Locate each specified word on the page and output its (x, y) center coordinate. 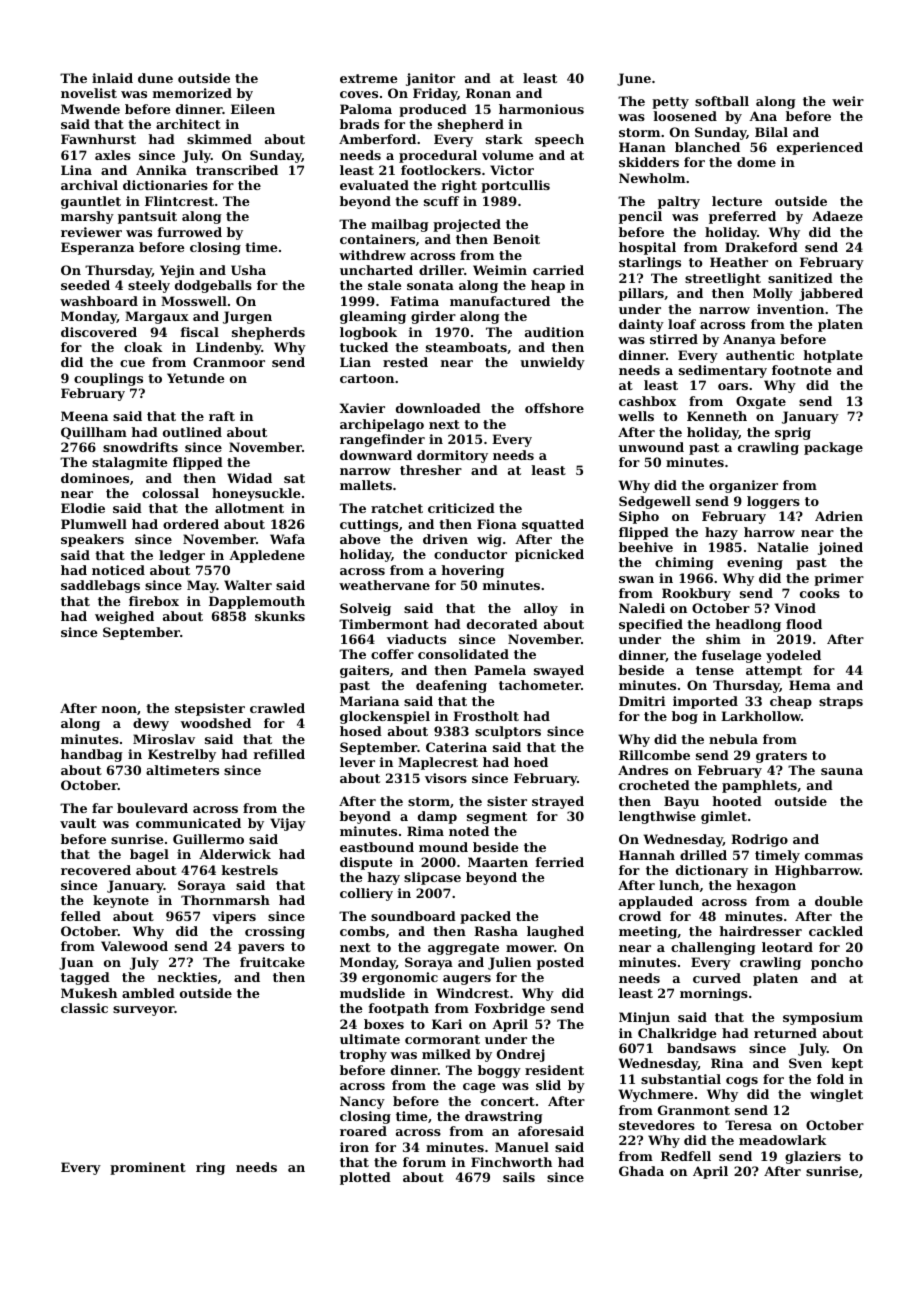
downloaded (438, 408)
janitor (430, 79)
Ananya (749, 340)
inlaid (112, 78)
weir (848, 101)
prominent (148, 1168)
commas (834, 856)
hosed (361, 731)
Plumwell (94, 524)
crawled (277, 708)
